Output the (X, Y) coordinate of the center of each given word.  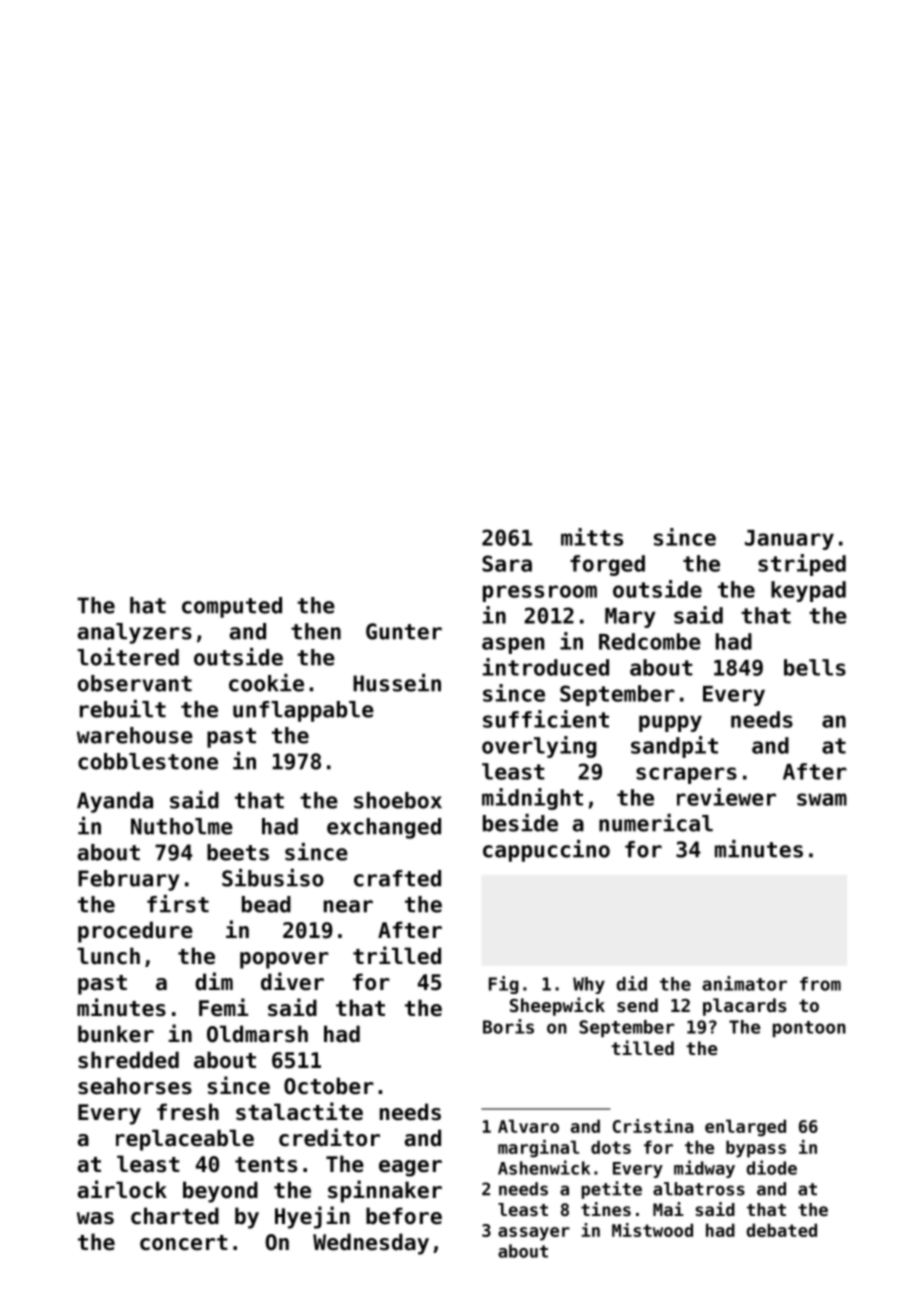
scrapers (686, 775)
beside (520, 823)
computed (232, 607)
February (128, 880)
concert (184, 1243)
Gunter (404, 631)
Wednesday (371, 1244)
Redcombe (650, 641)
